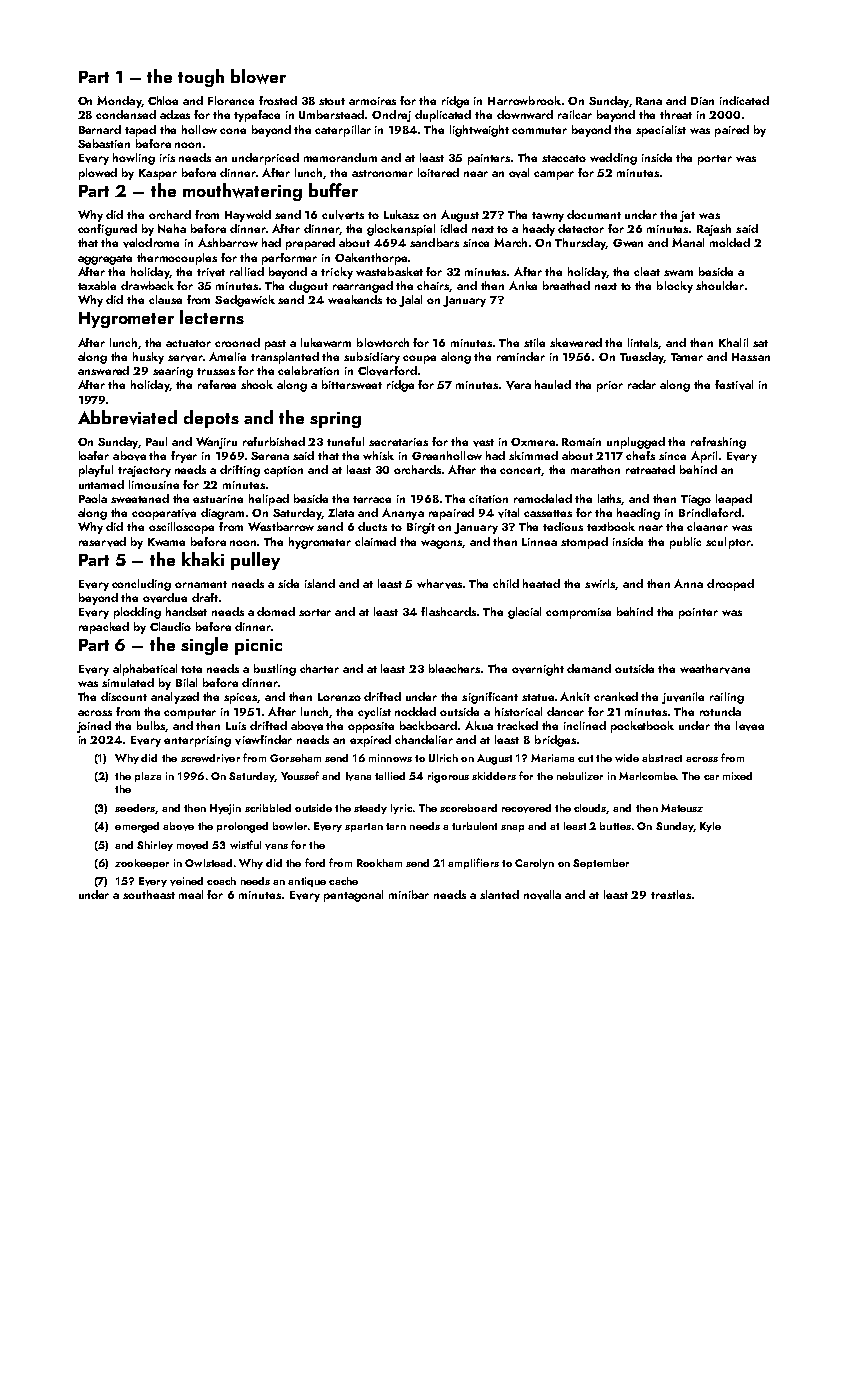 The width and height of the screenshot is (849, 1400). Describe the element at coordinates (542, 895) in the screenshot. I see `novella` at that location.
